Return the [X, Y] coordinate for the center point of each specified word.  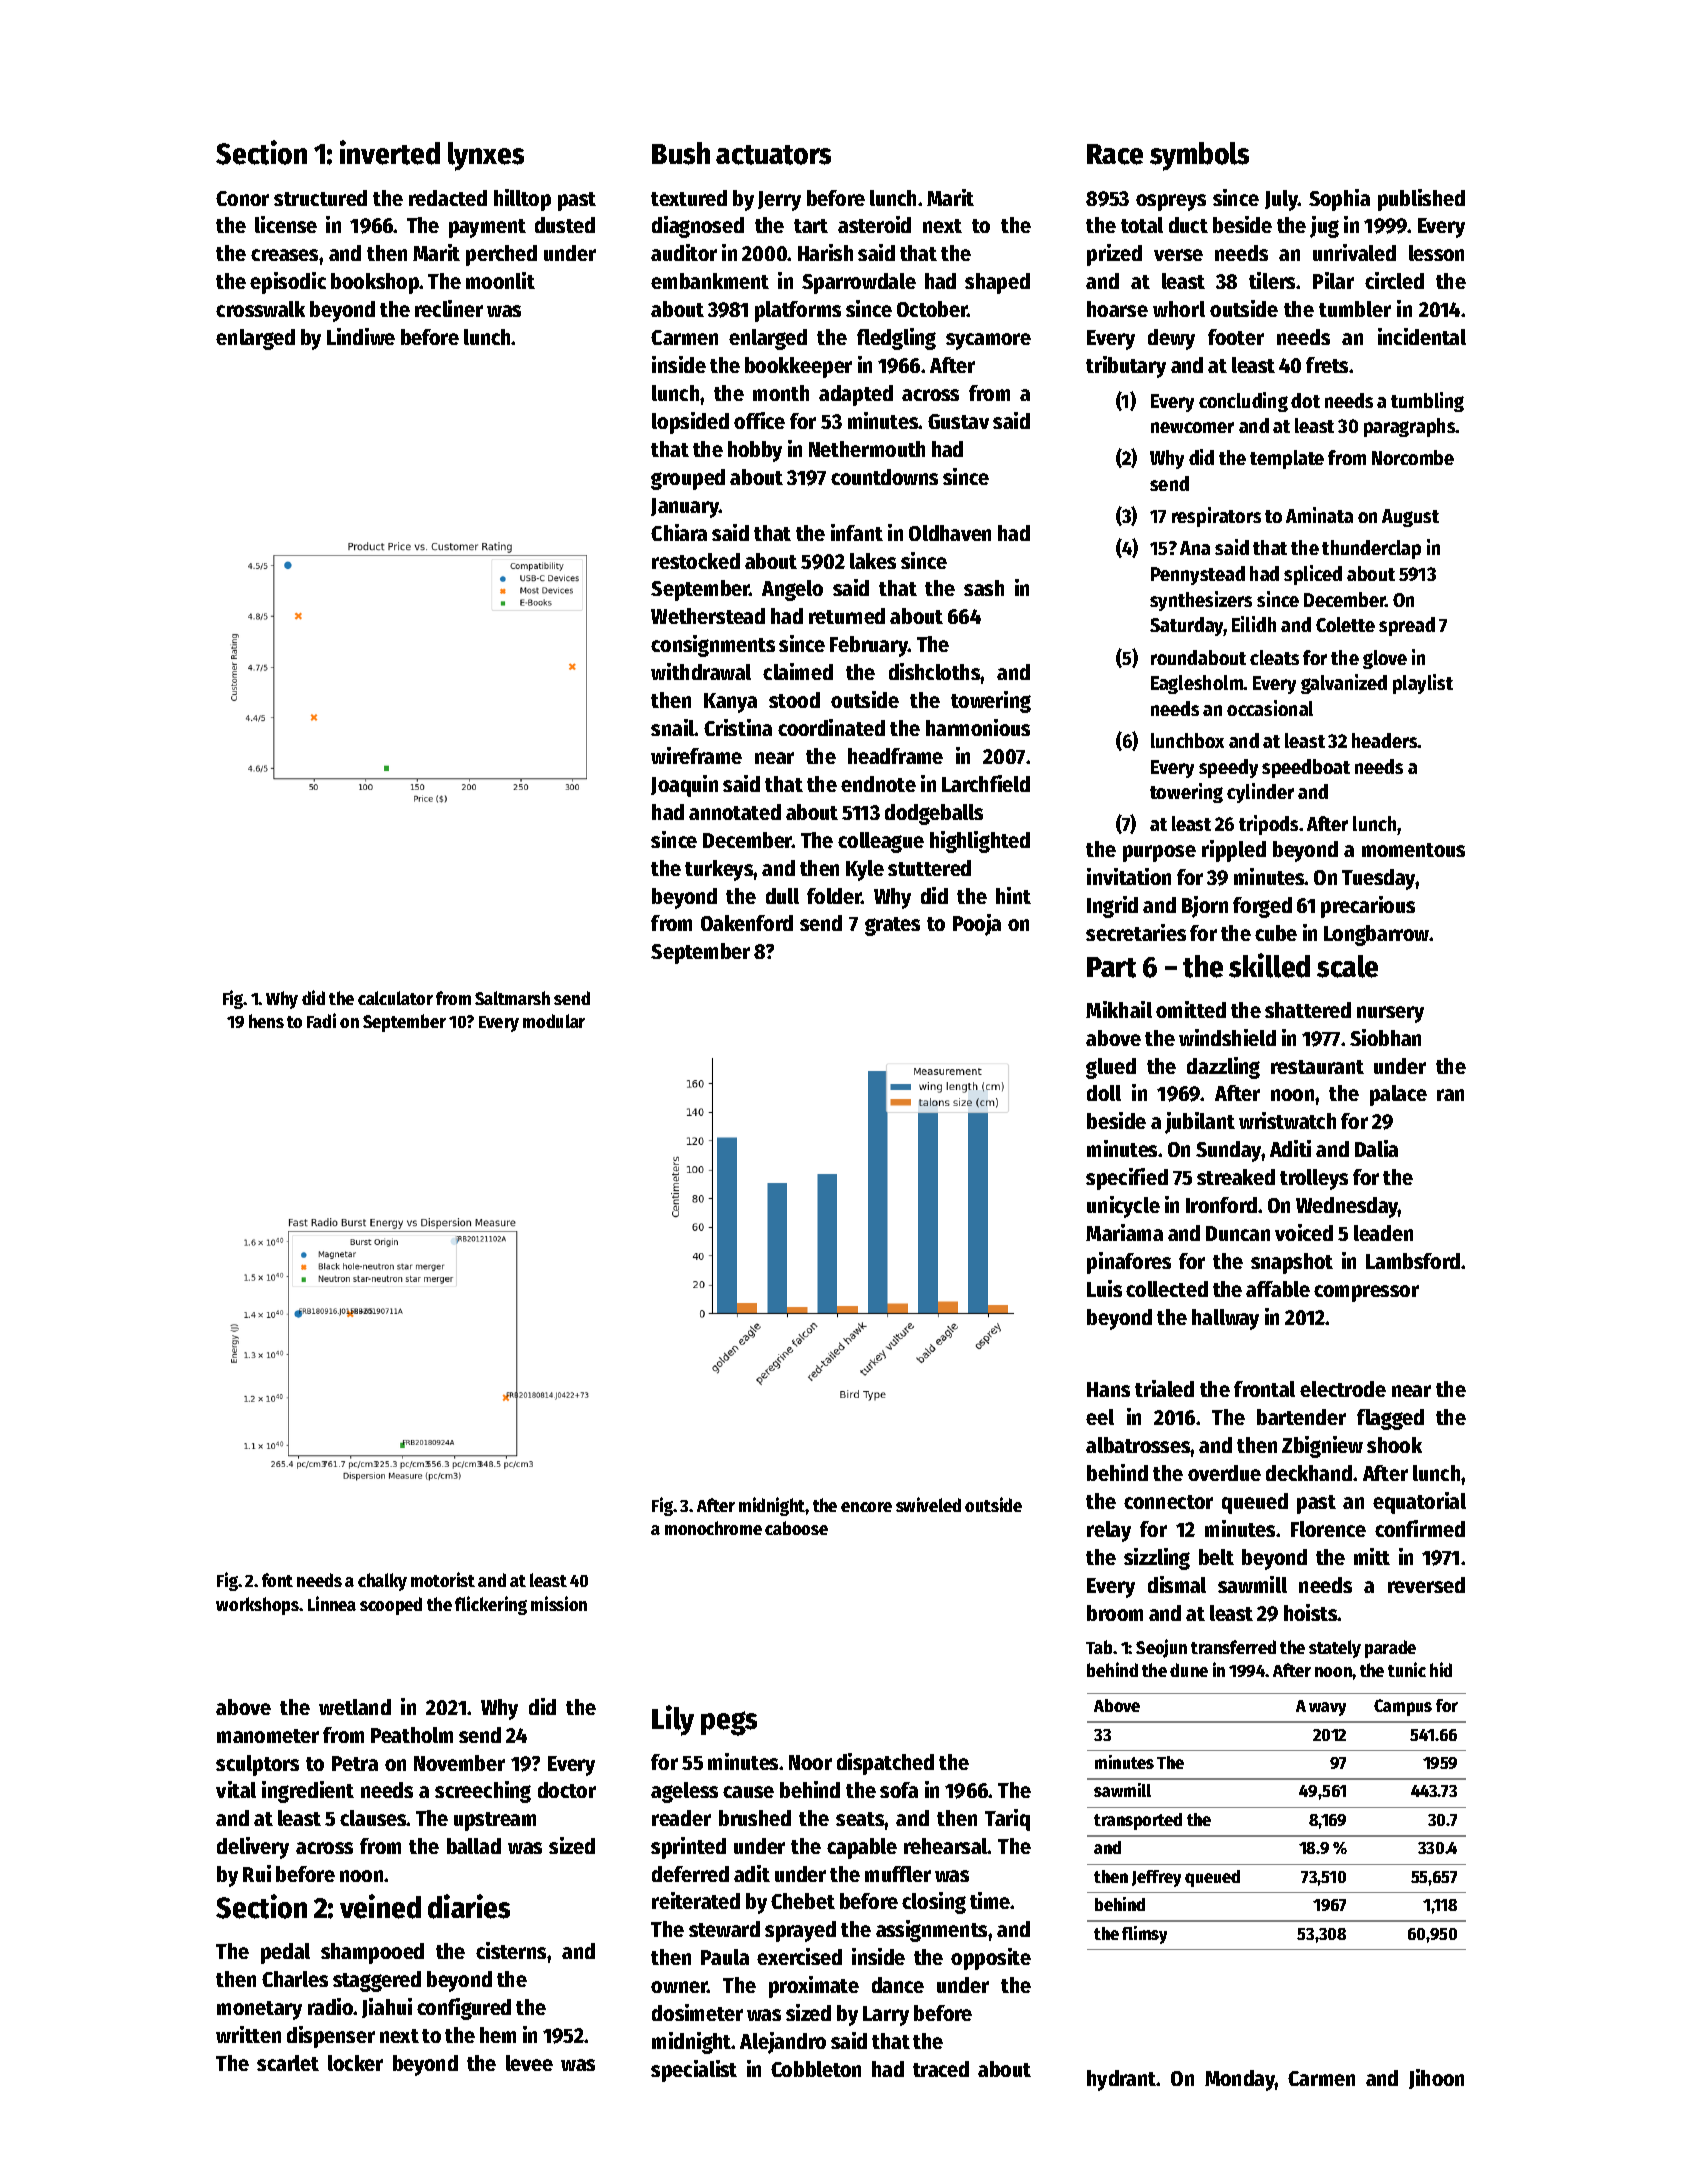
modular [554, 1021]
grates [892, 926]
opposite [991, 1959]
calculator [395, 998]
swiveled [928, 1504]
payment [487, 228]
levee [529, 2063]
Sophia [1339, 200]
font [277, 1580]
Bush [681, 153]
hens [266, 1021]
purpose [1159, 853]
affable [1278, 1289]
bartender [1301, 1417]
